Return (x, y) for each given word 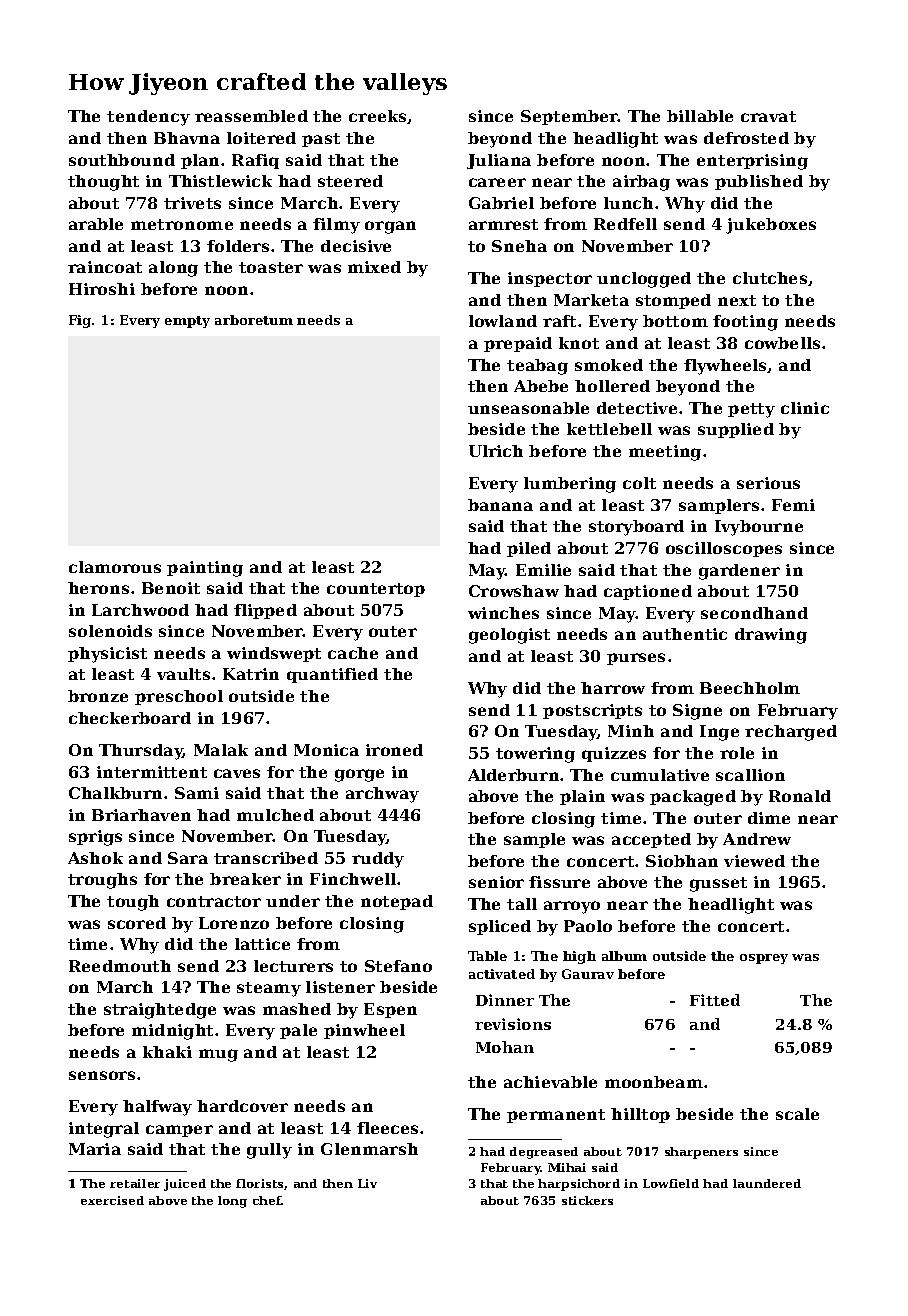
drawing (771, 636)
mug (218, 1055)
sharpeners (701, 1153)
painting (205, 569)
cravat (768, 116)
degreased (544, 1153)
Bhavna (187, 138)
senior (496, 882)
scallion (750, 775)
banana (500, 505)
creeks (378, 117)
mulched (275, 815)
